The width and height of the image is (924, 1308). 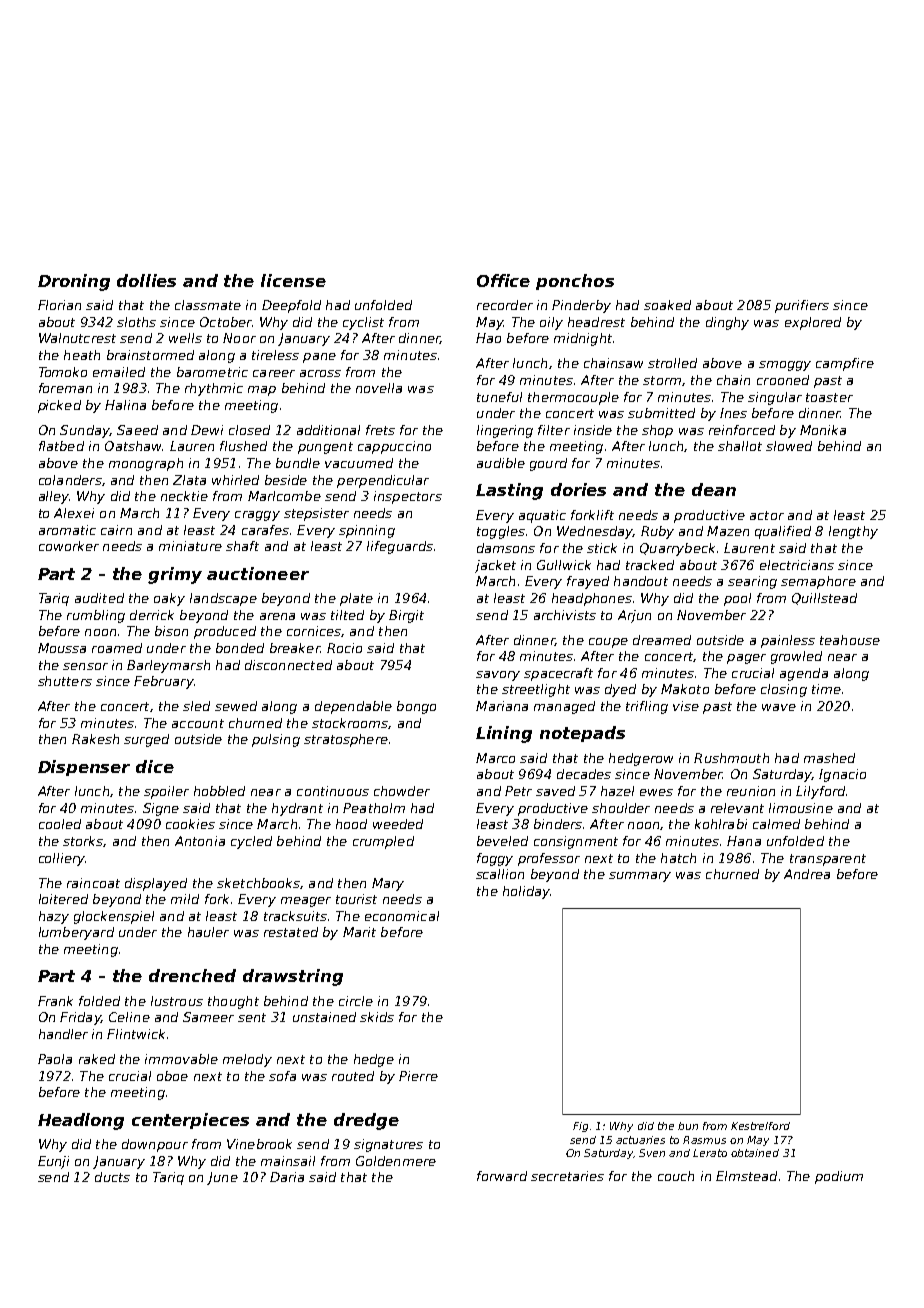 I want to click on ponchos, so click(x=575, y=282).
